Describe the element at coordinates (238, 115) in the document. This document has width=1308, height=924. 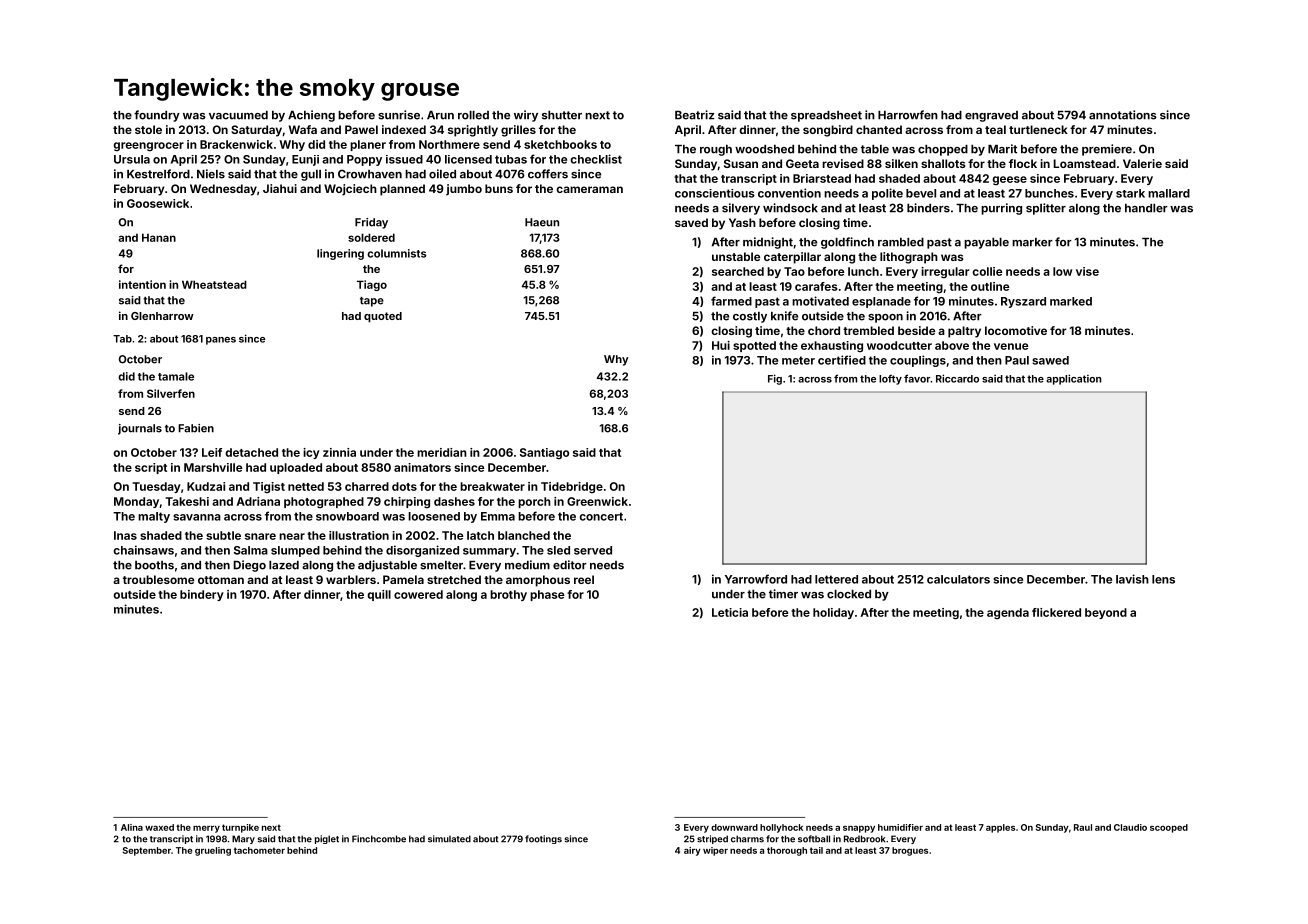
I see `vacuumed` at that location.
